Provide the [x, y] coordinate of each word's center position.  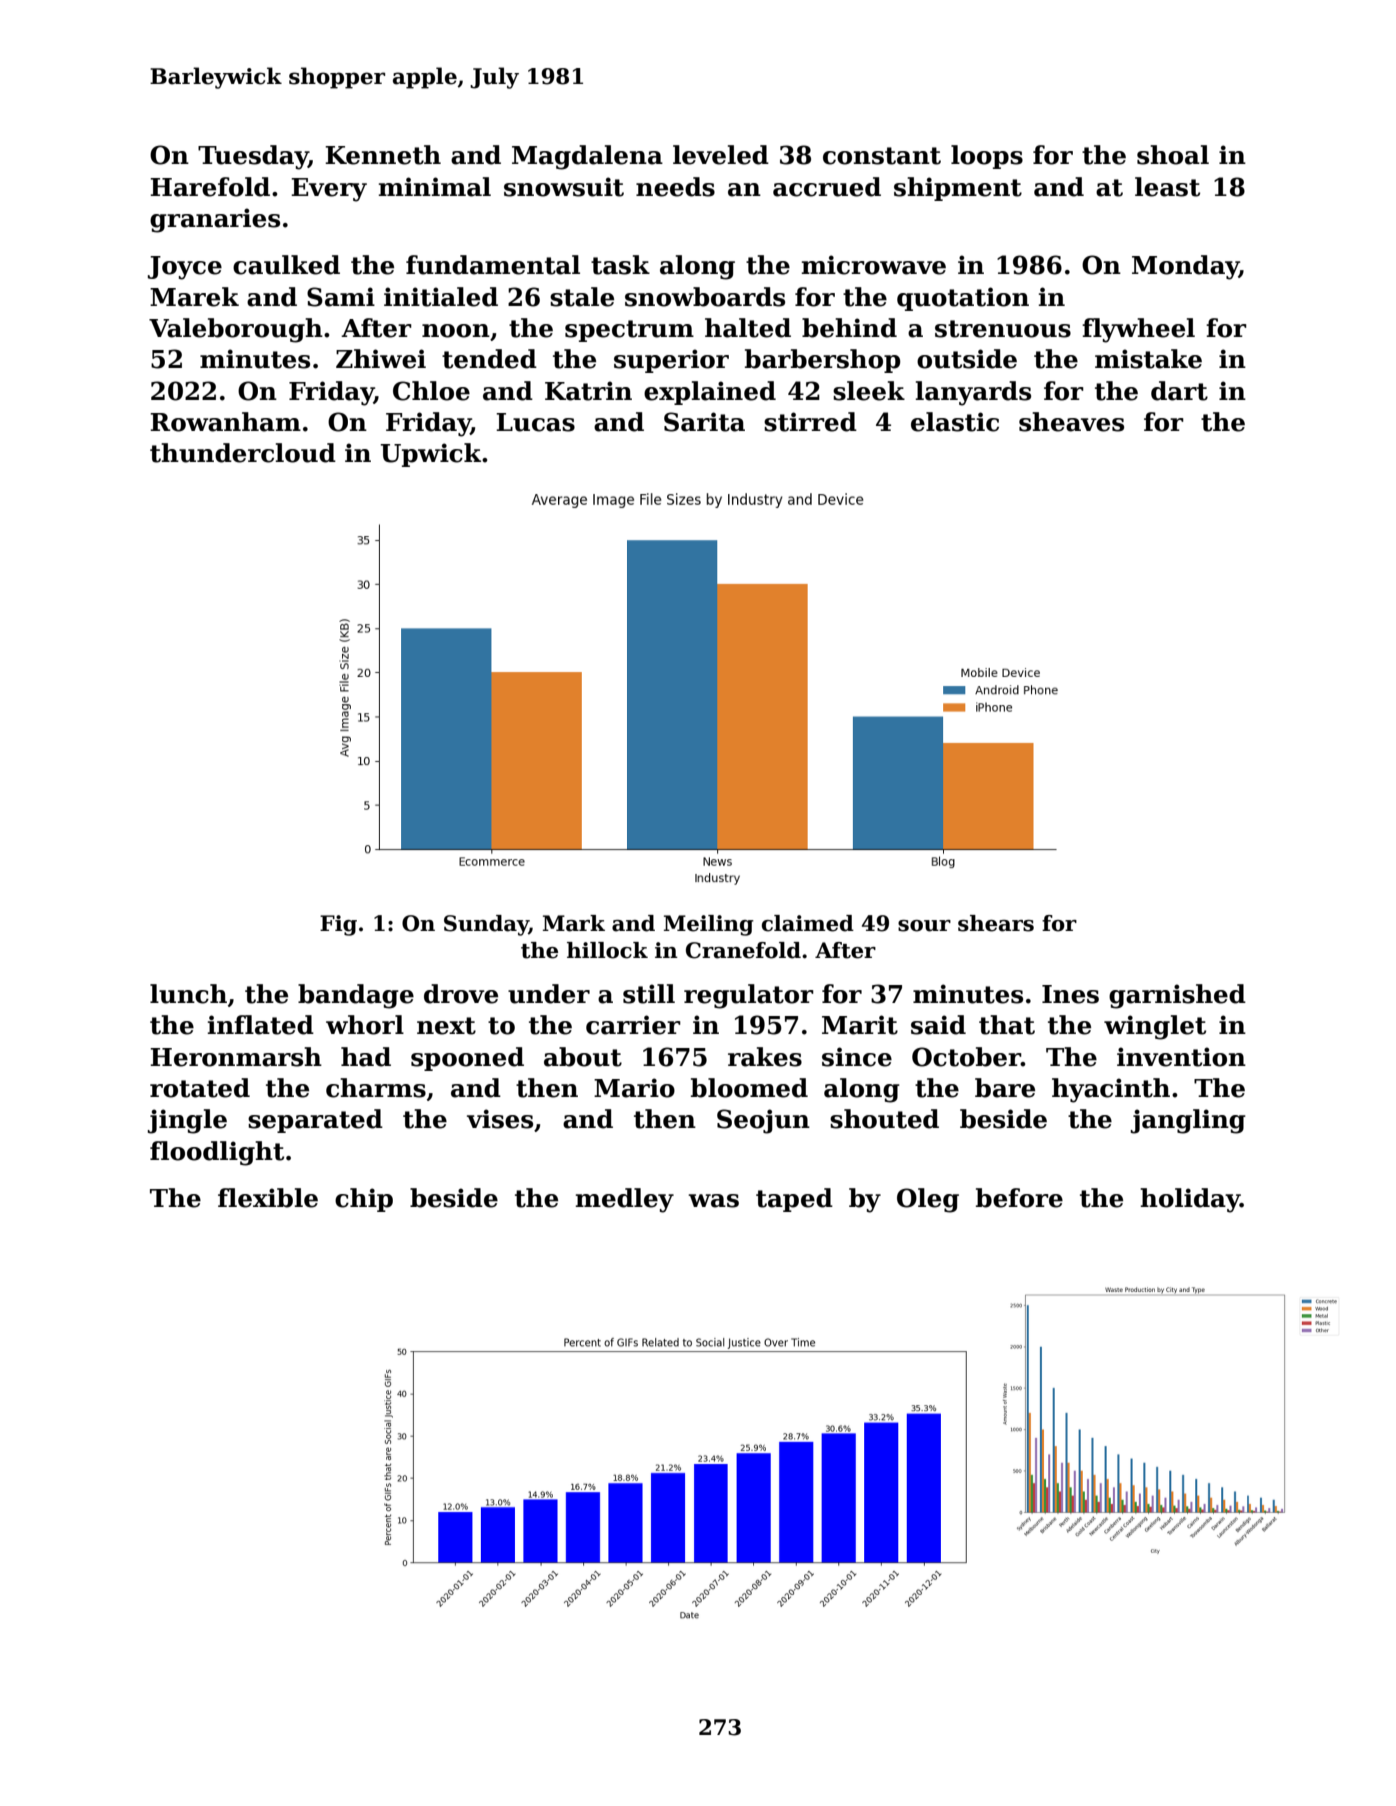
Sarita [704, 422]
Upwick [430, 455]
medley [624, 1200]
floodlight [217, 1153]
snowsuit [564, 187]
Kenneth [383, 155]
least [1167, 187]
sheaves [1071, 422]
